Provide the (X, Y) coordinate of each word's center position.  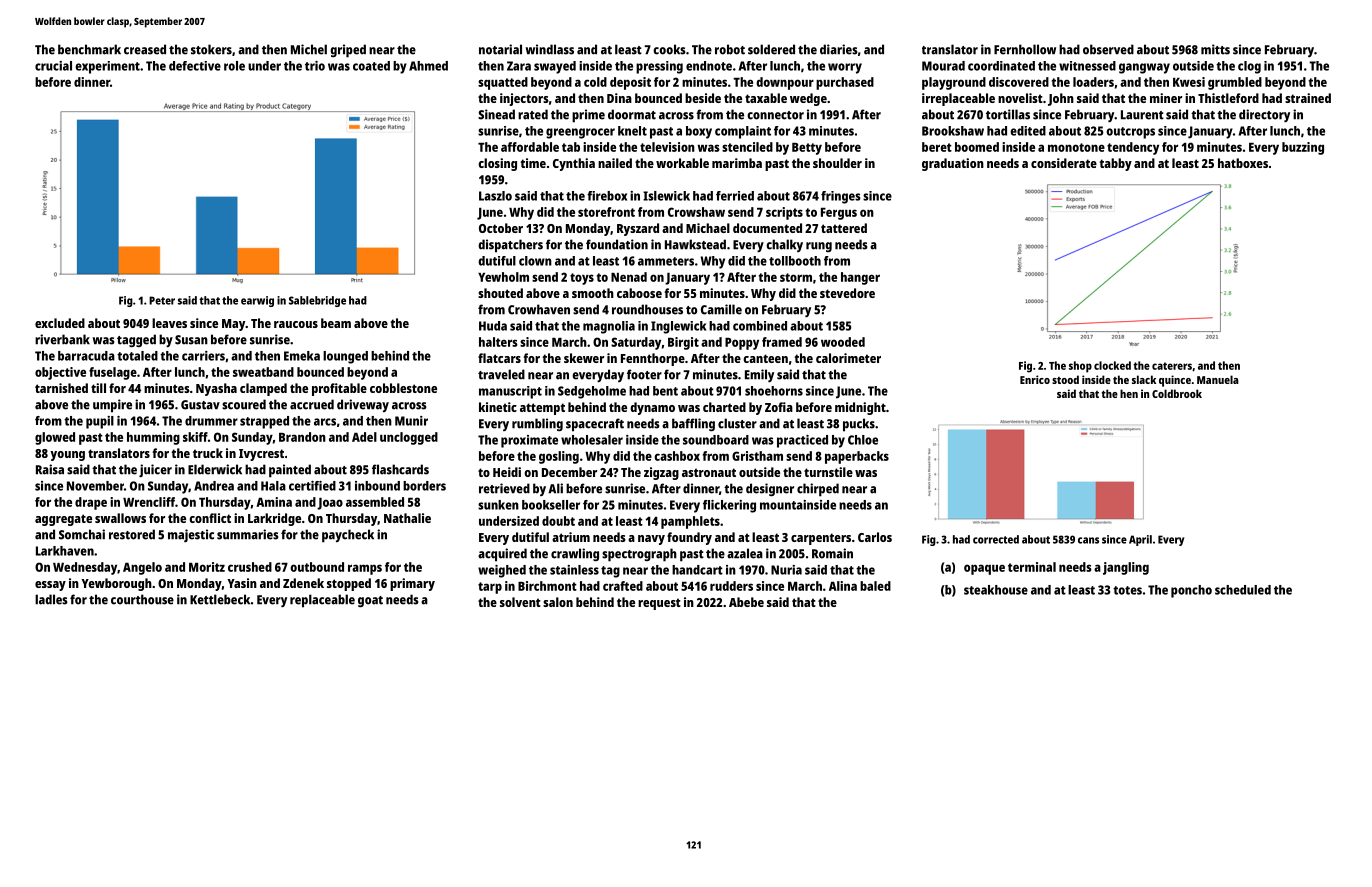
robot (730, 49)
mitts (1215, 49)
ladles (51, 599)
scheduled (1243, 590)
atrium (571, 537)
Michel (309, 49)
